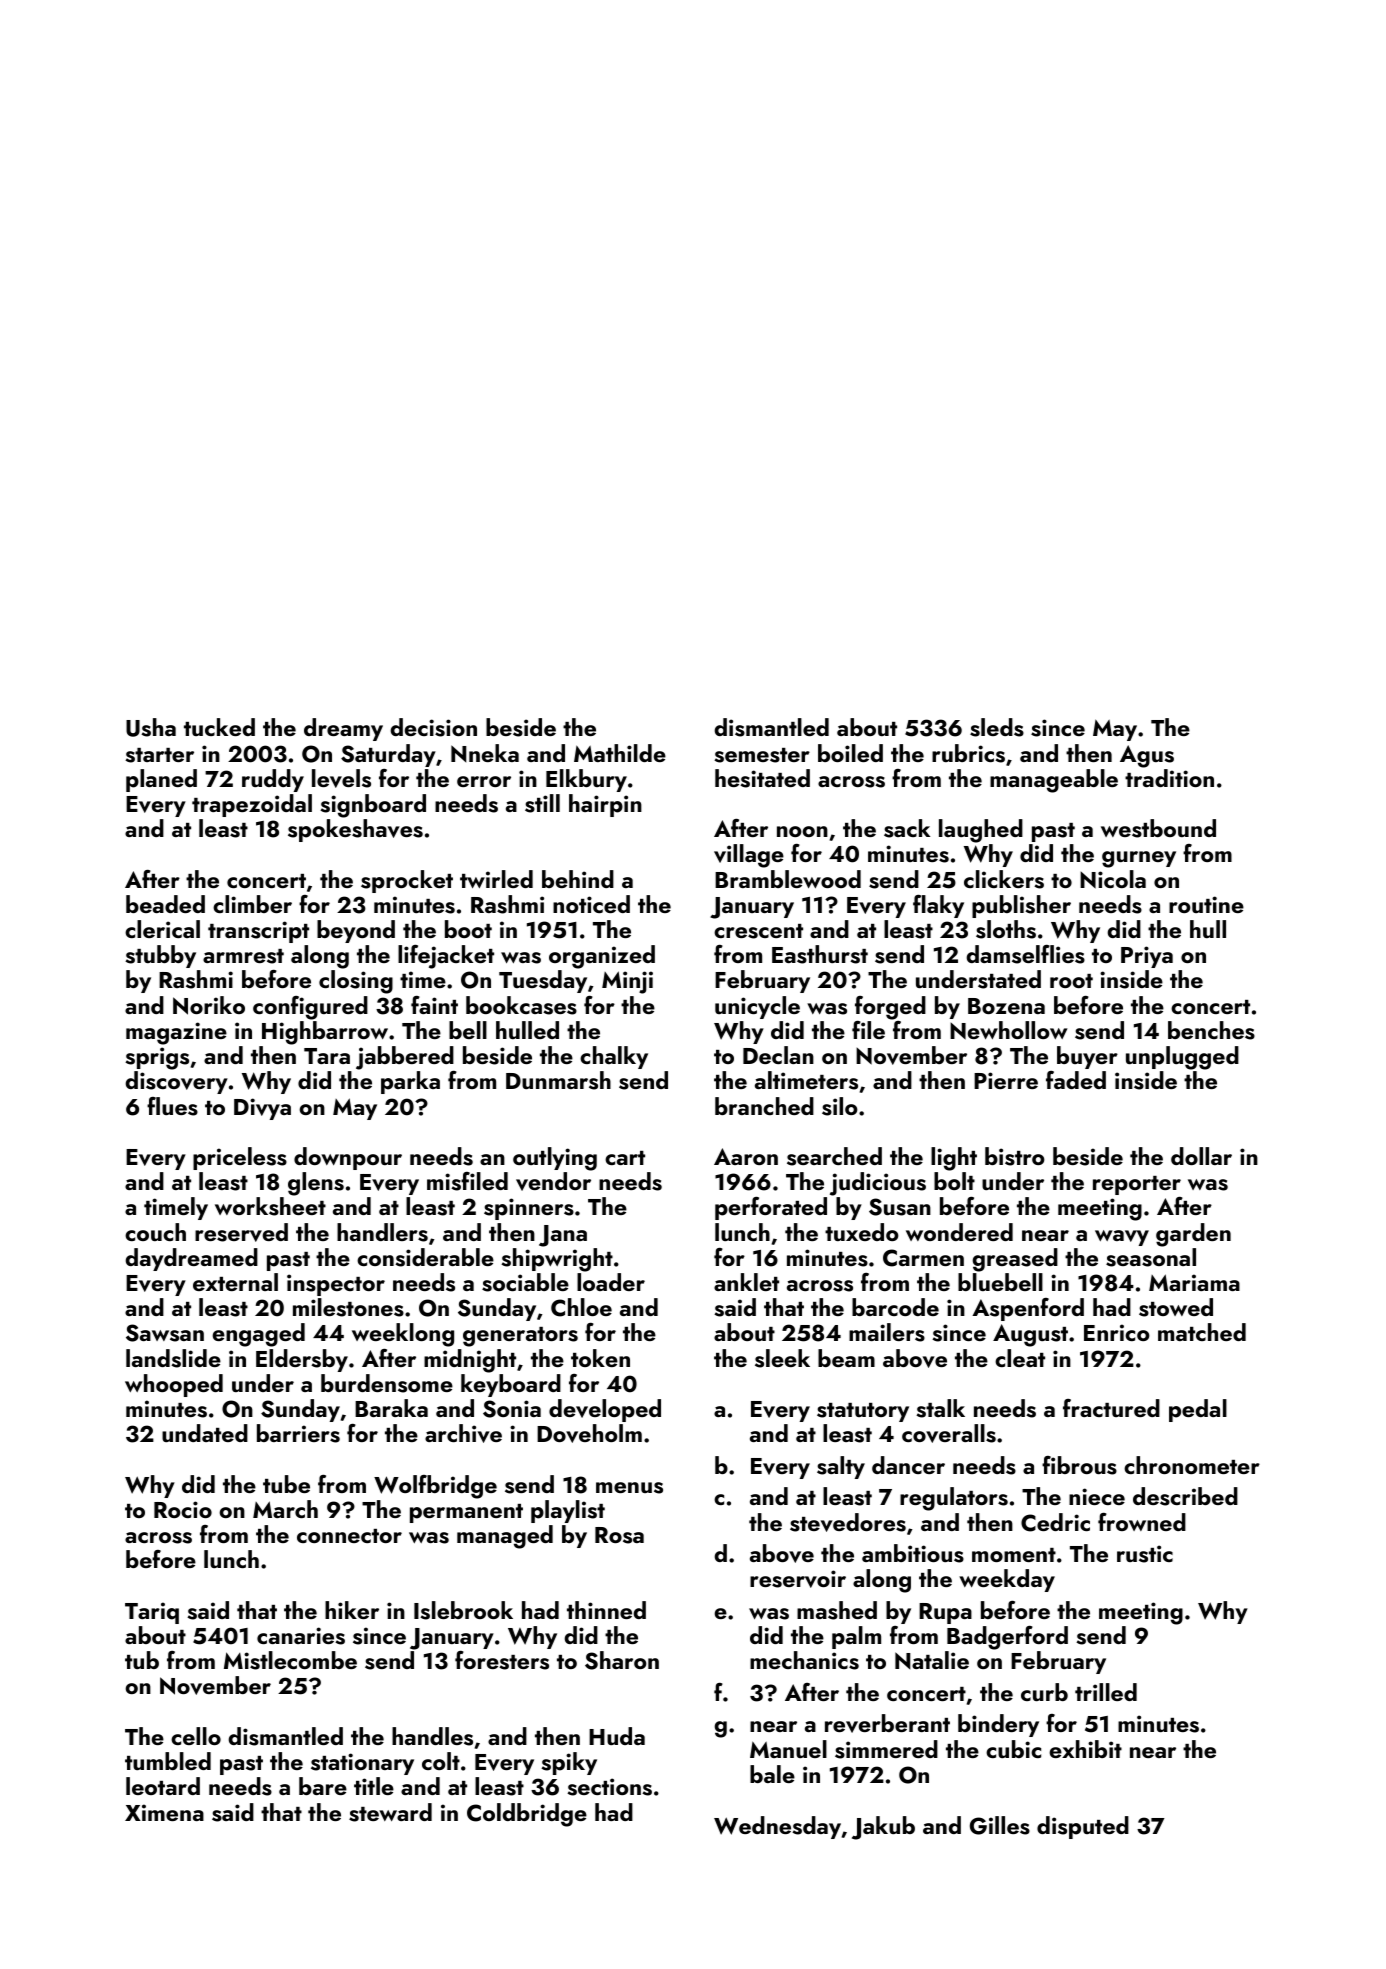 Image resolution: width=1386 pixels, height=1969 pixels. What do you see at coordinates (273, 780) in the screenshot?
I see `ruddy` at bounding box center [273, 780].
